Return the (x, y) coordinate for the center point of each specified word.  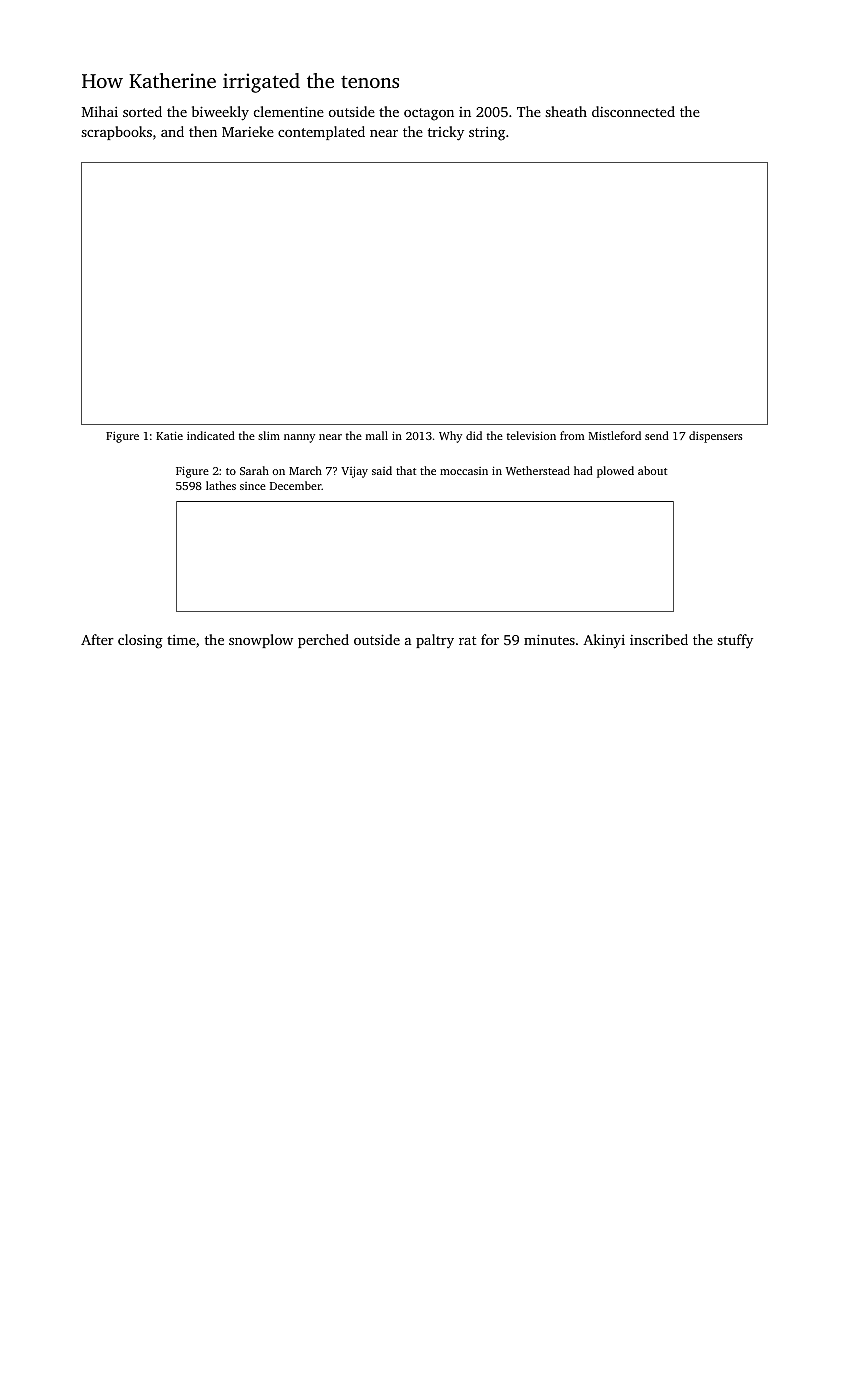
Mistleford (615, 435)
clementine (289, 111)
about (652, 470)
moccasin (464, 471)
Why (450, 437)
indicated (211, 435)
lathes (221, 485)
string (487, 134)
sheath (566, 111)
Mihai (100, 111)
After (97, 639)
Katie (169, 435)
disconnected (633, 111)
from (572, 435)
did (474, 435)
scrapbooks (116, 133)
